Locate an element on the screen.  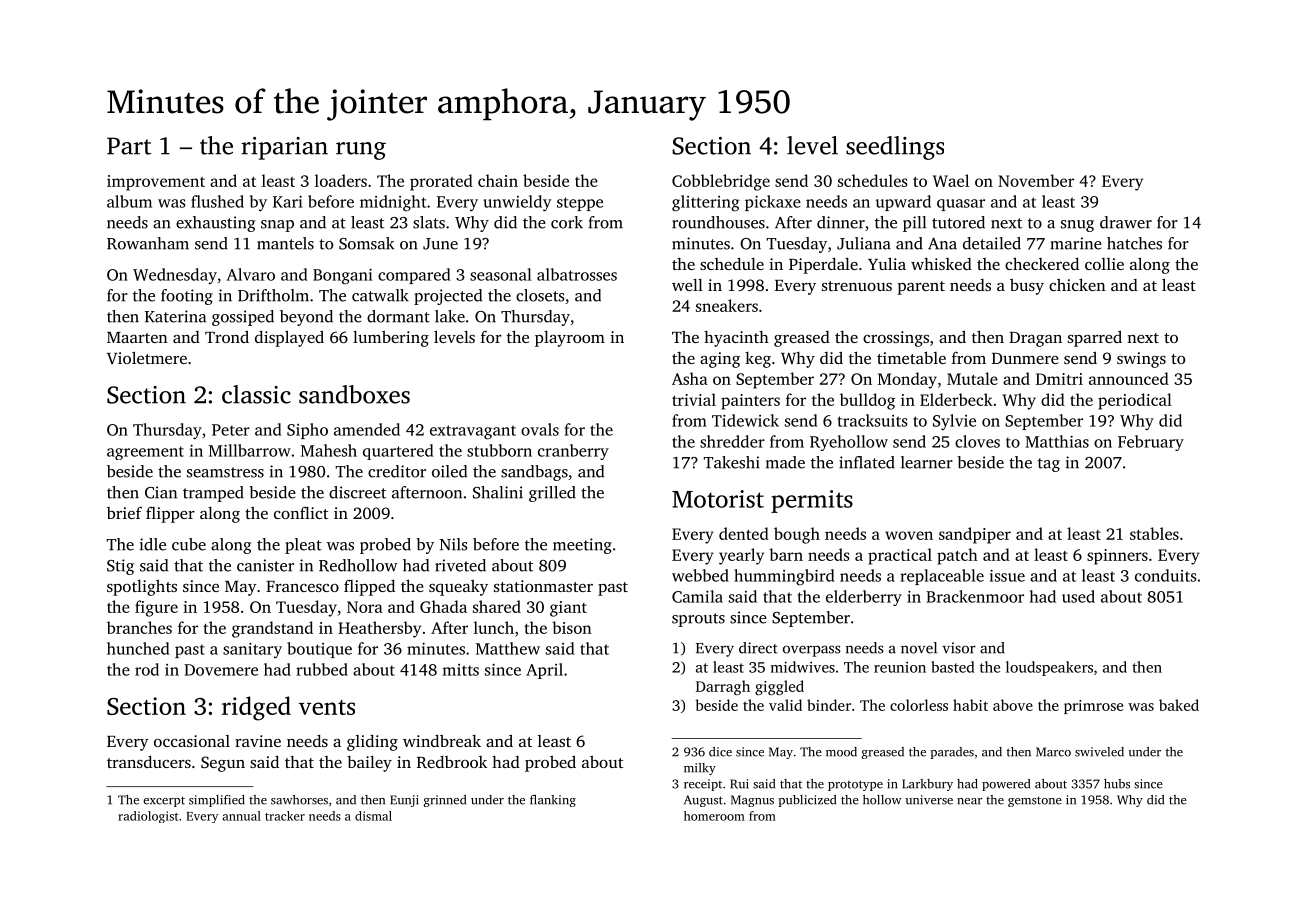
playroom is located at coordinates (570, 339).
